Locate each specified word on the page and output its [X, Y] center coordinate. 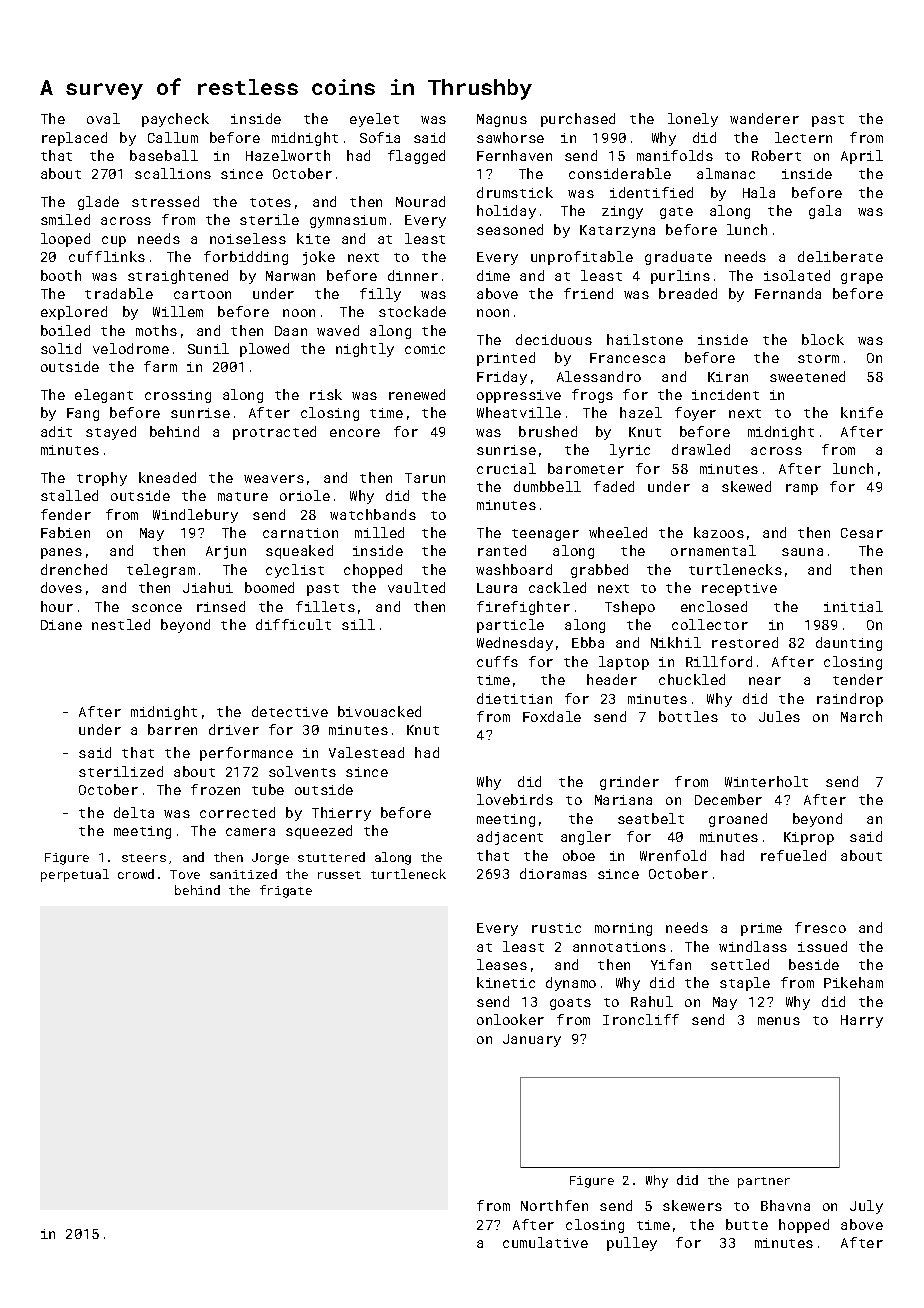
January [532, 1040]
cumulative [545, 1242]
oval [103, 118]
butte [747, 1224]
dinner [413, 275]
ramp [802, 489]
